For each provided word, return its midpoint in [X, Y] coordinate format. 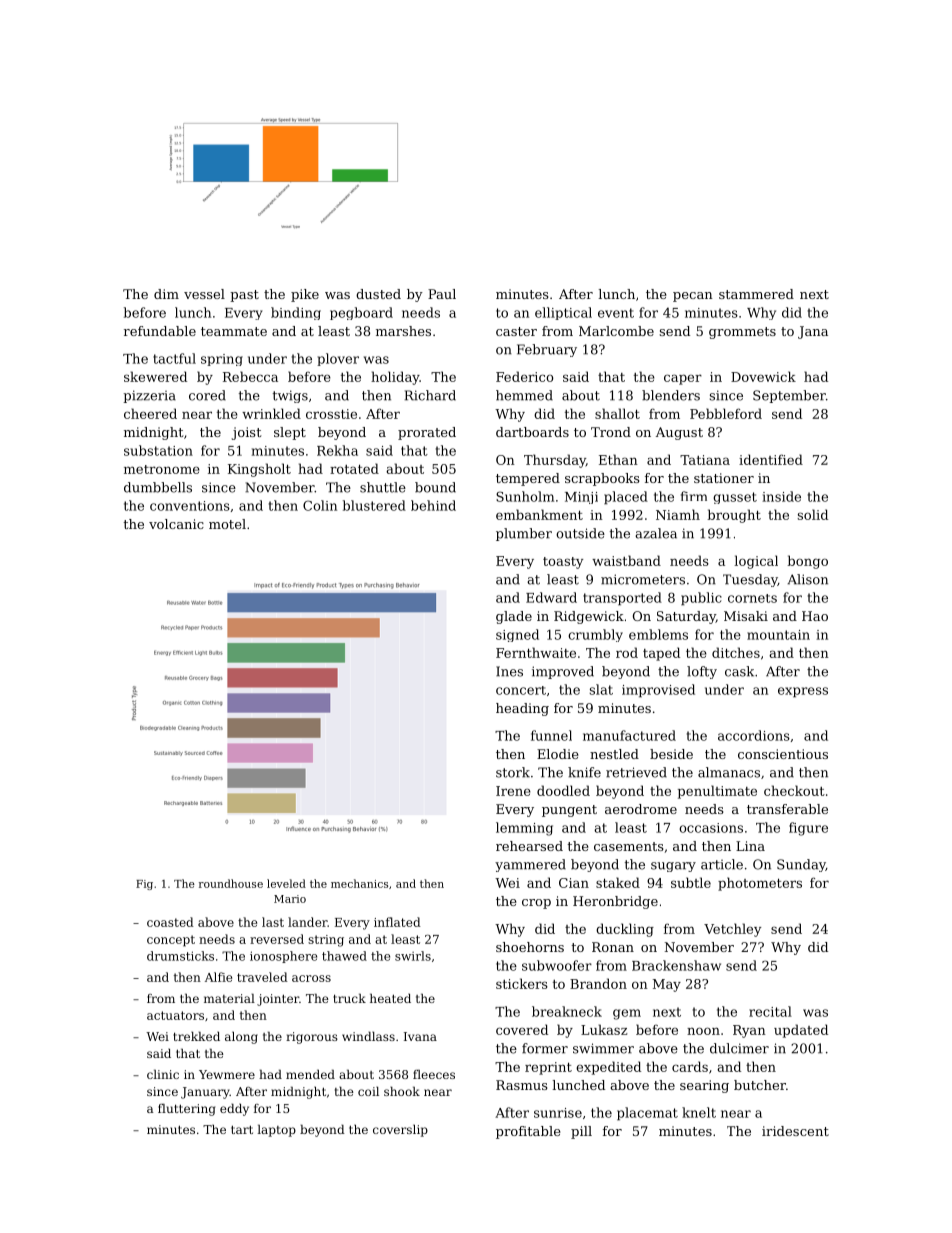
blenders [671, 395]
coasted [170, 922]
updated [801, 1031]
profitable [528, 1132]
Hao [815, 616]
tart [242, 1129]
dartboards [532, 432]
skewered [155, 376]
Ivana [420, 1036]
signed [517, 635]
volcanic [176, 524]
